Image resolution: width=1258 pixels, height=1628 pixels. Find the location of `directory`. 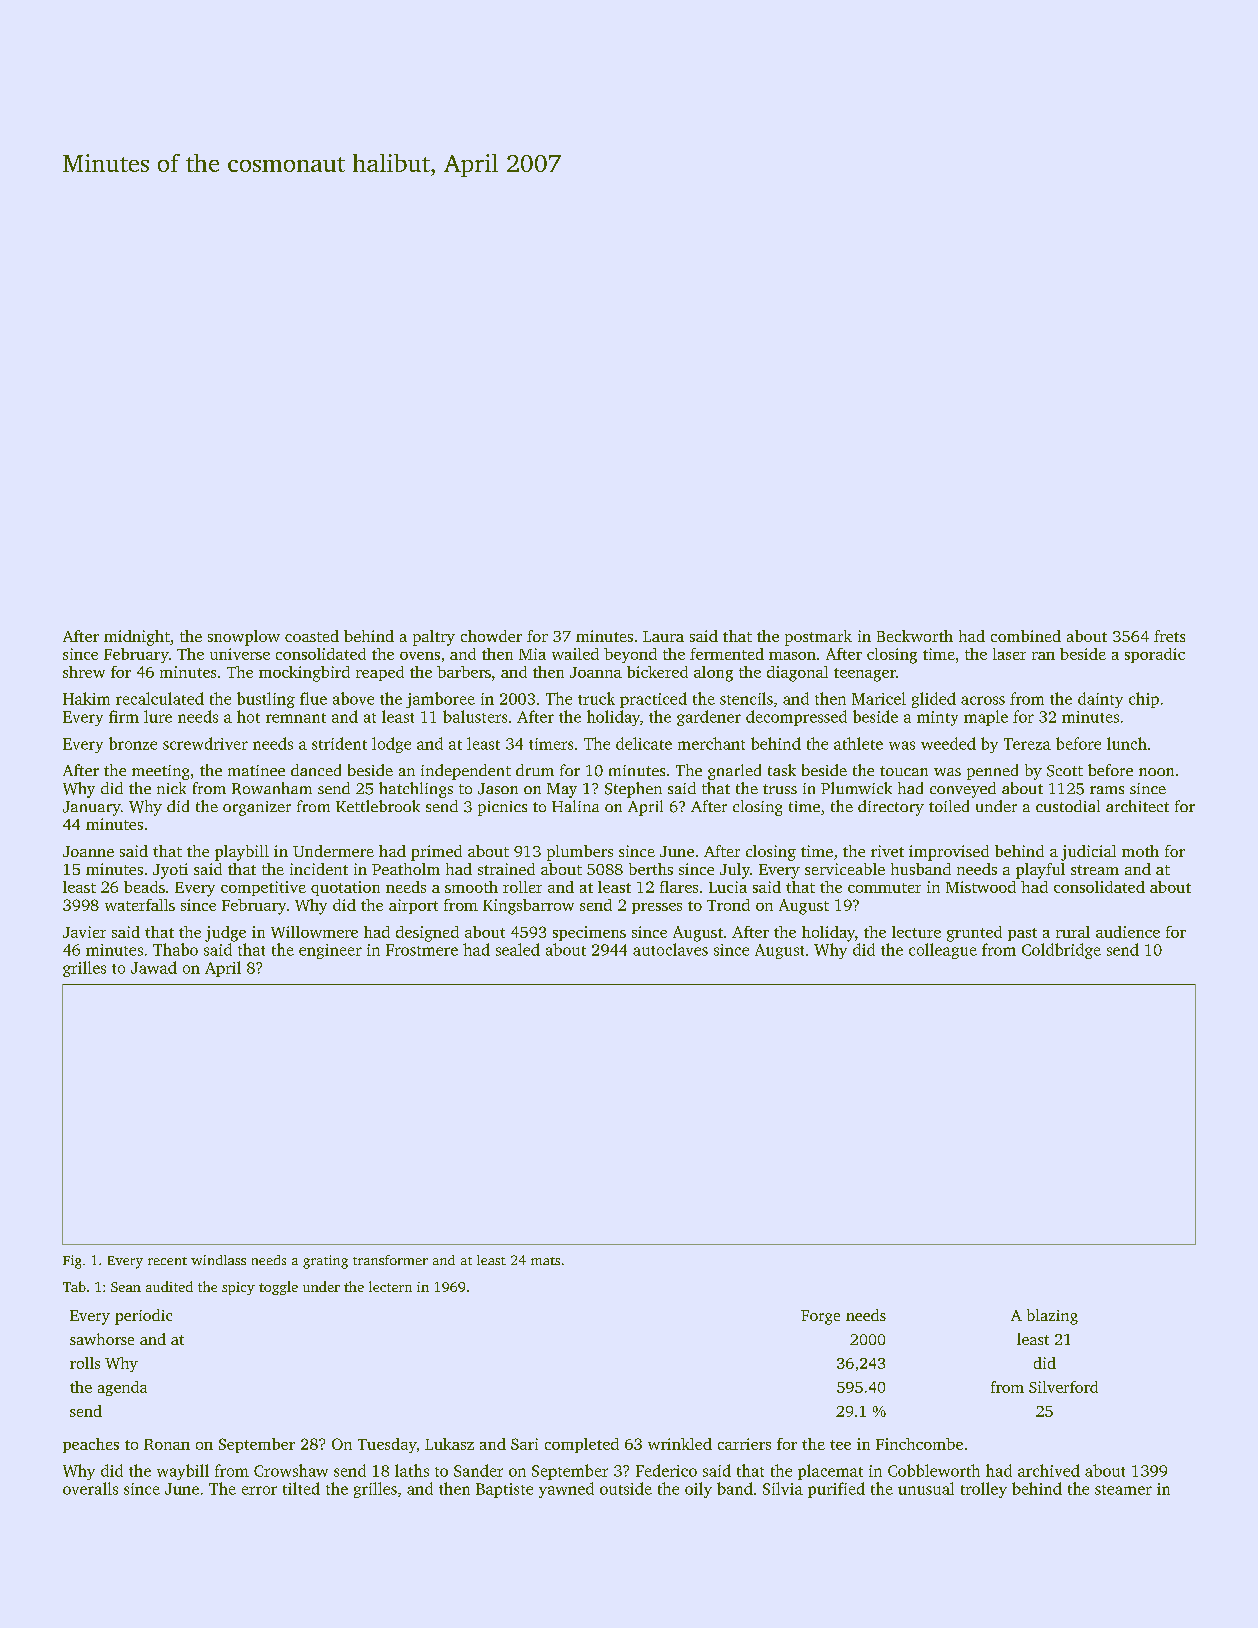

directory is located at coordinates (891, 808).
